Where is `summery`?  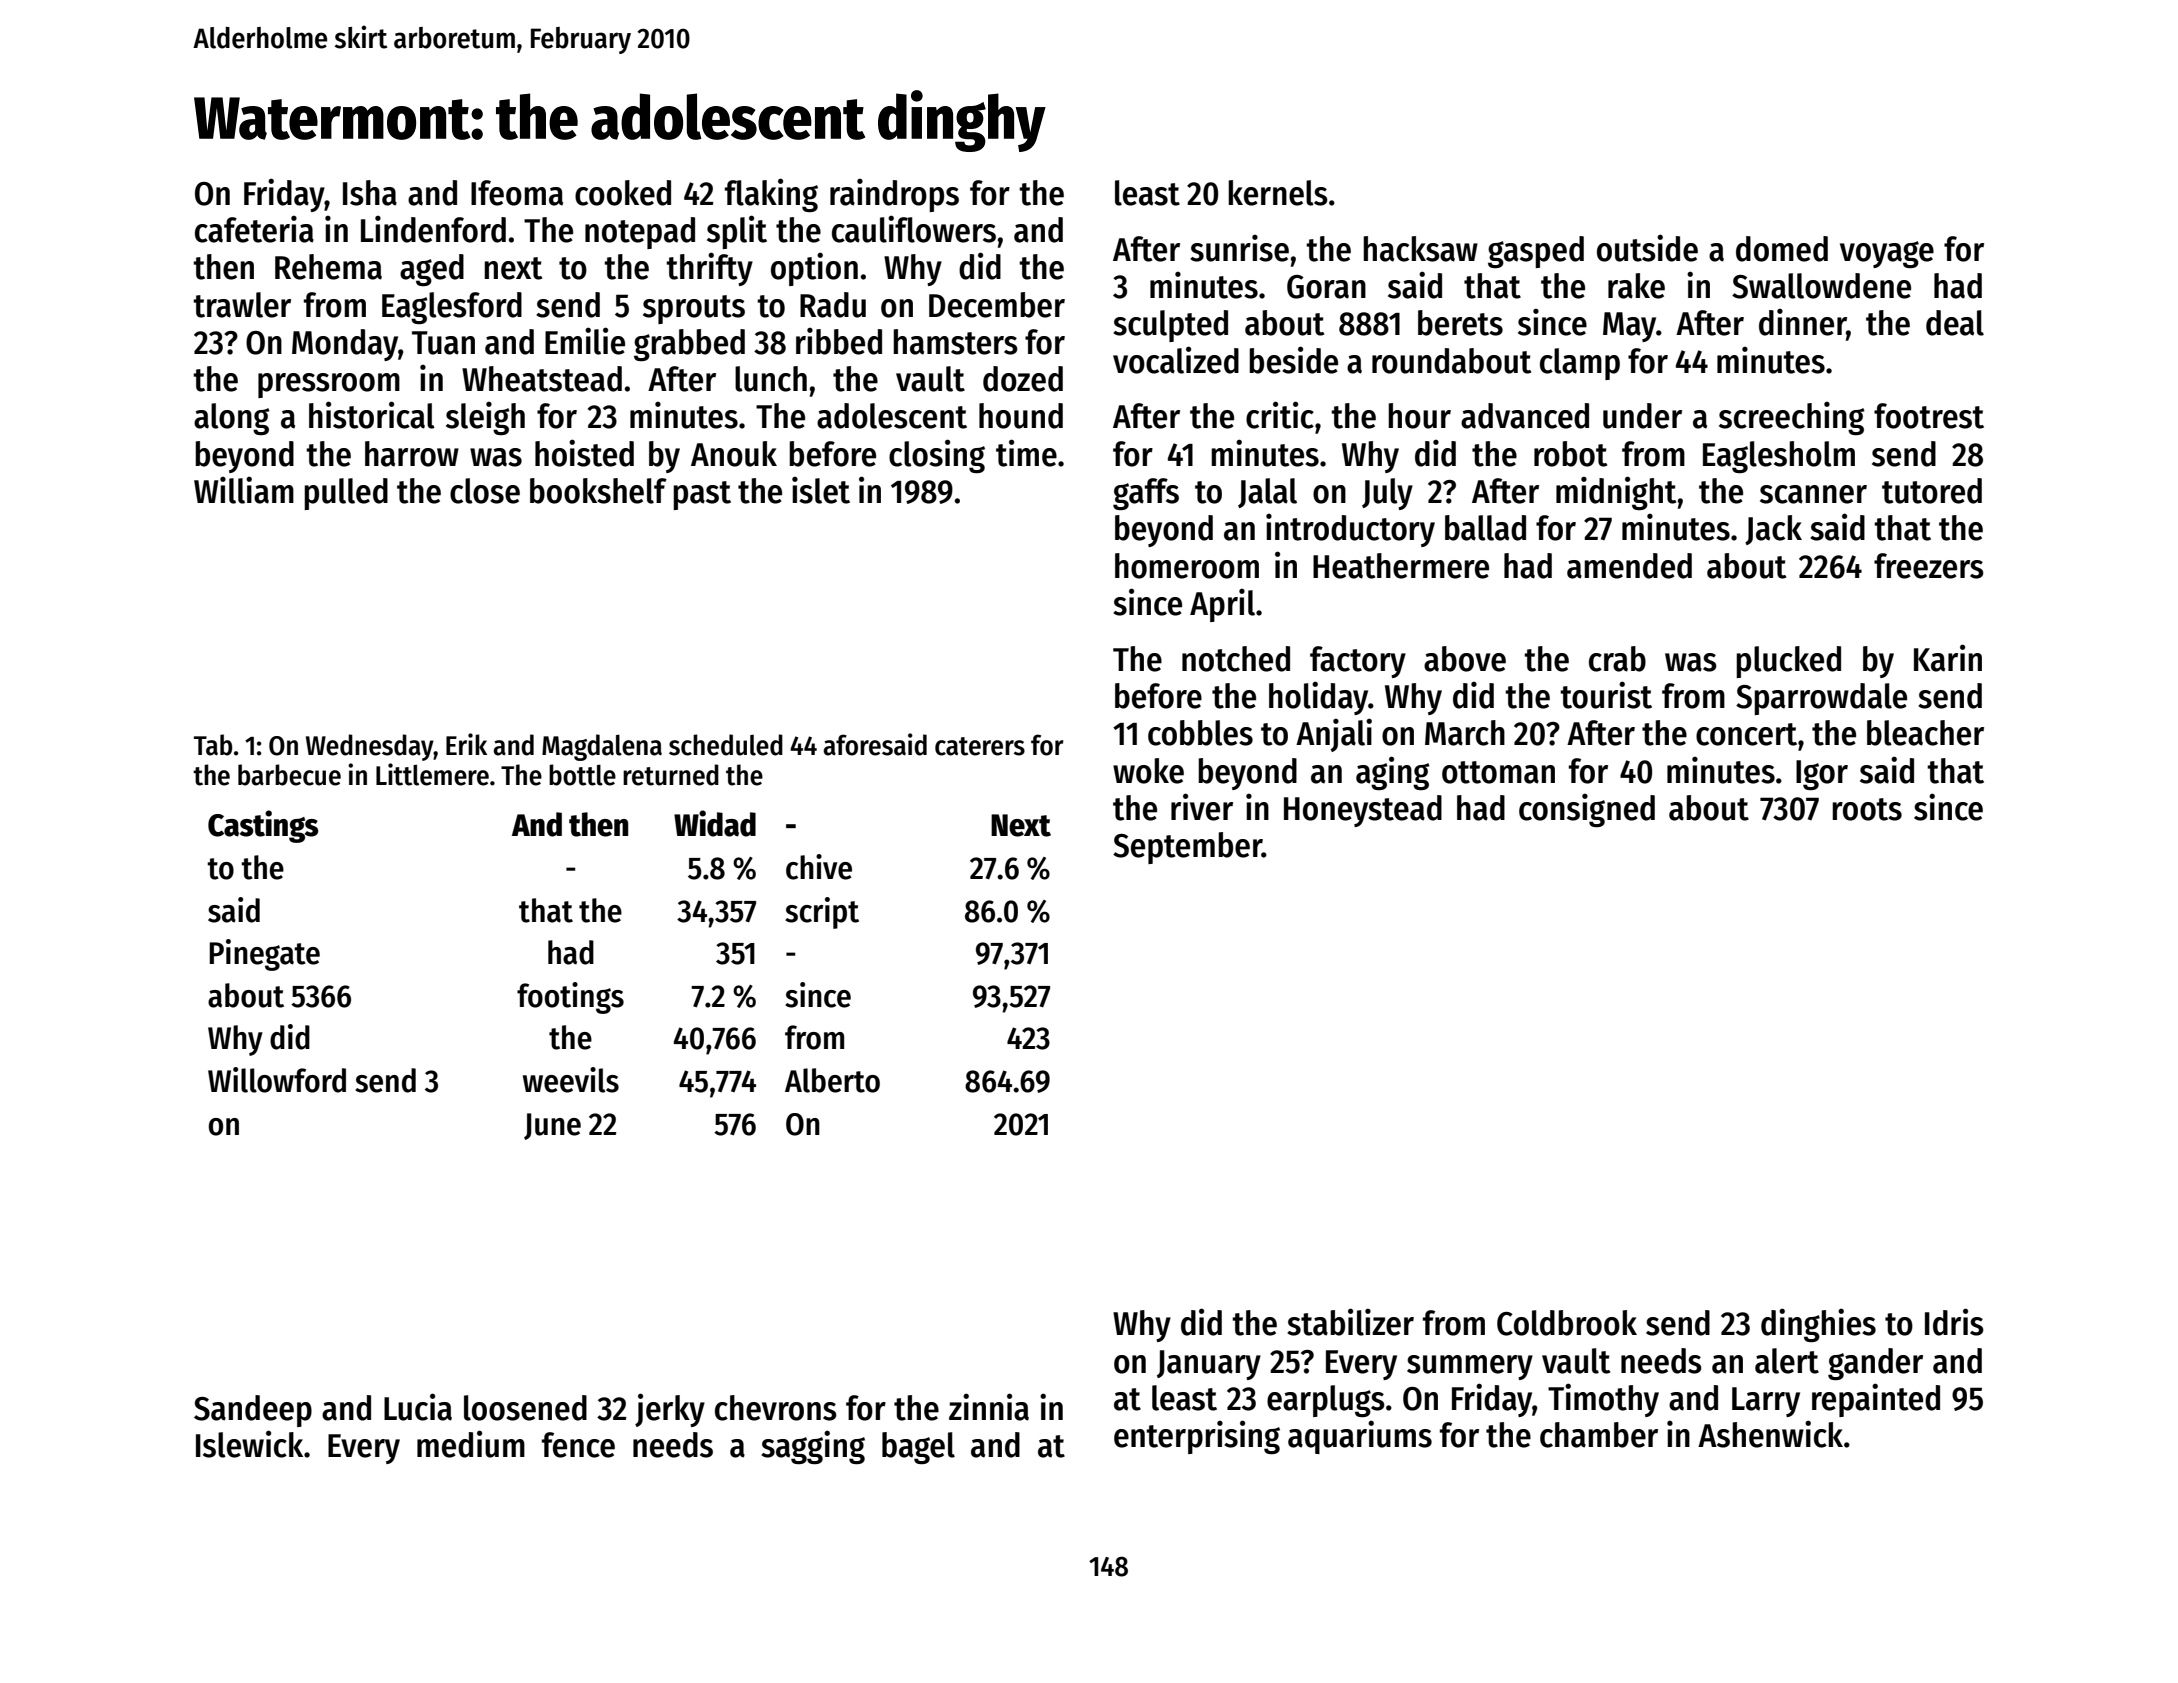 summery is located at coordinates (1470, 1367).
